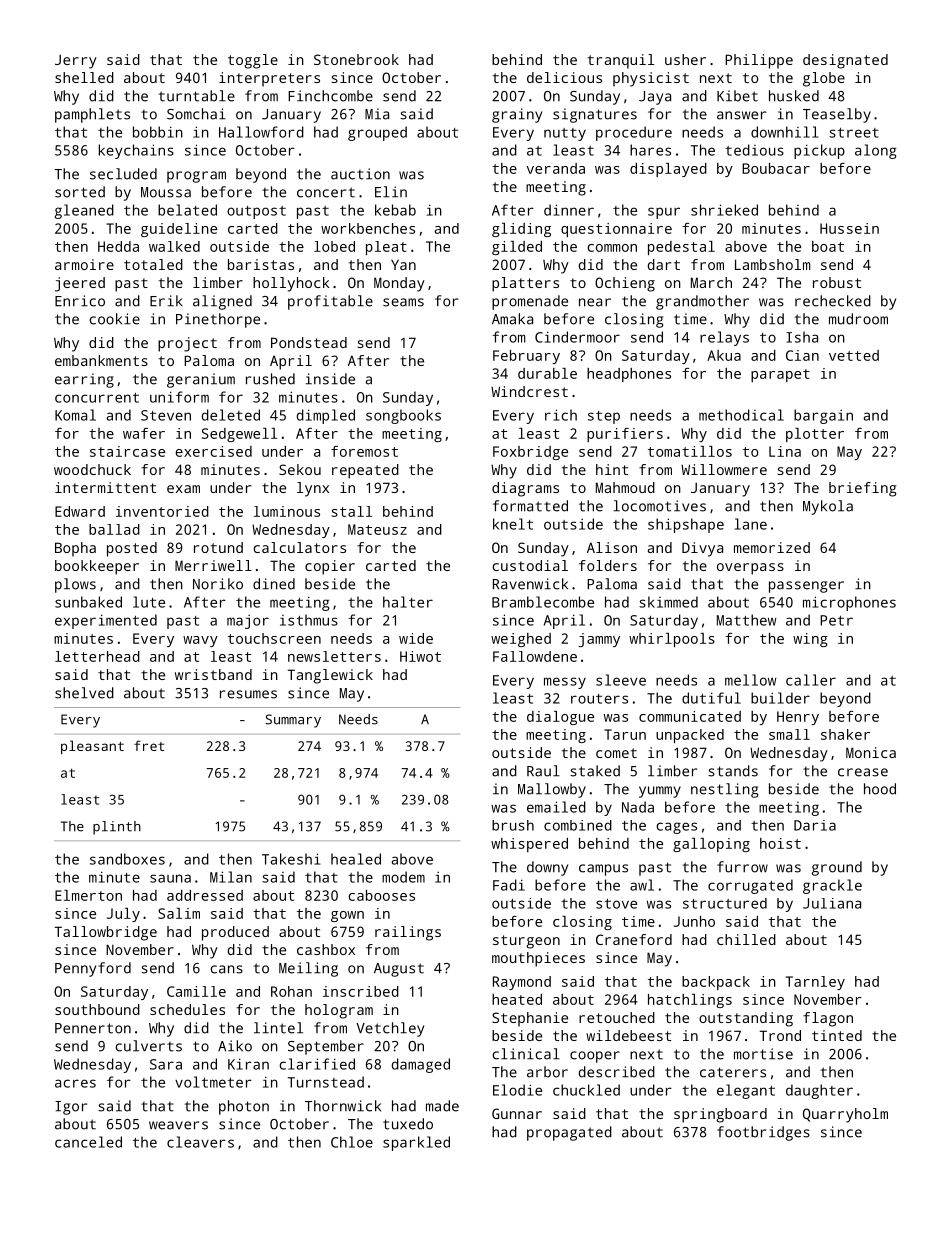  Describe the element at coordinates (871, 752) in the image. I see `Monica` at that location.
